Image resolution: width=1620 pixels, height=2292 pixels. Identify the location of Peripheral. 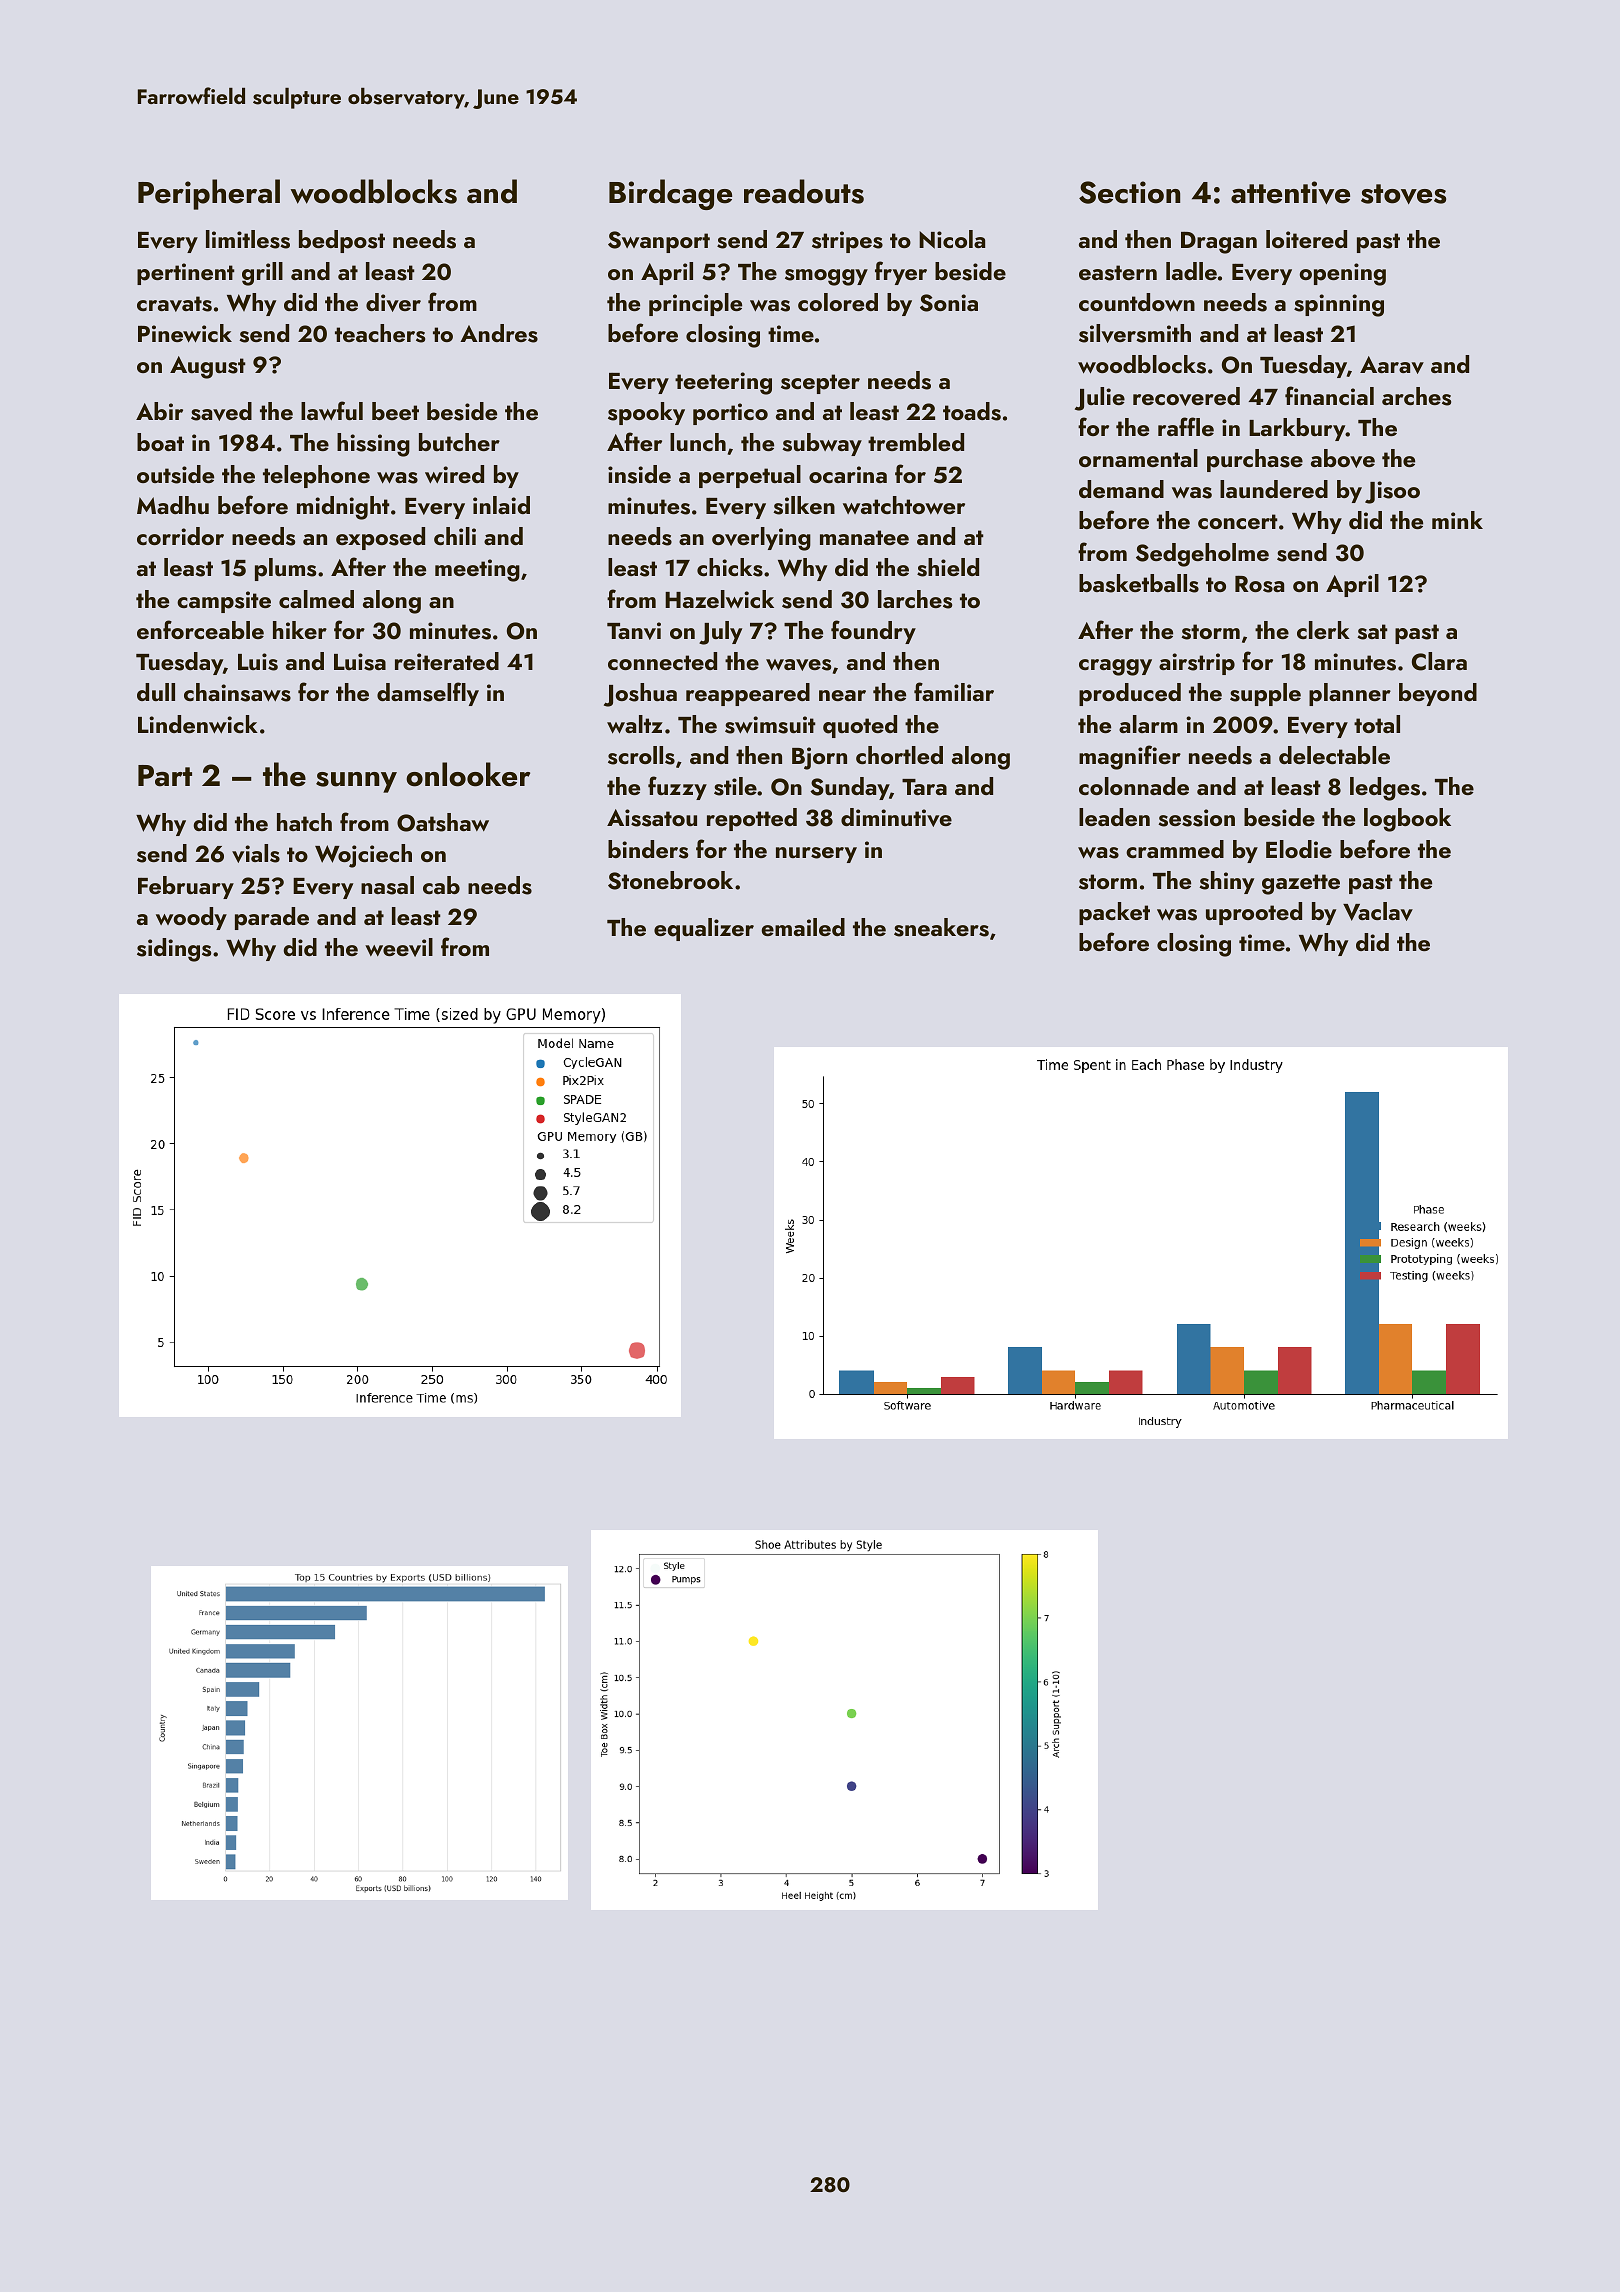
(209, 194).
